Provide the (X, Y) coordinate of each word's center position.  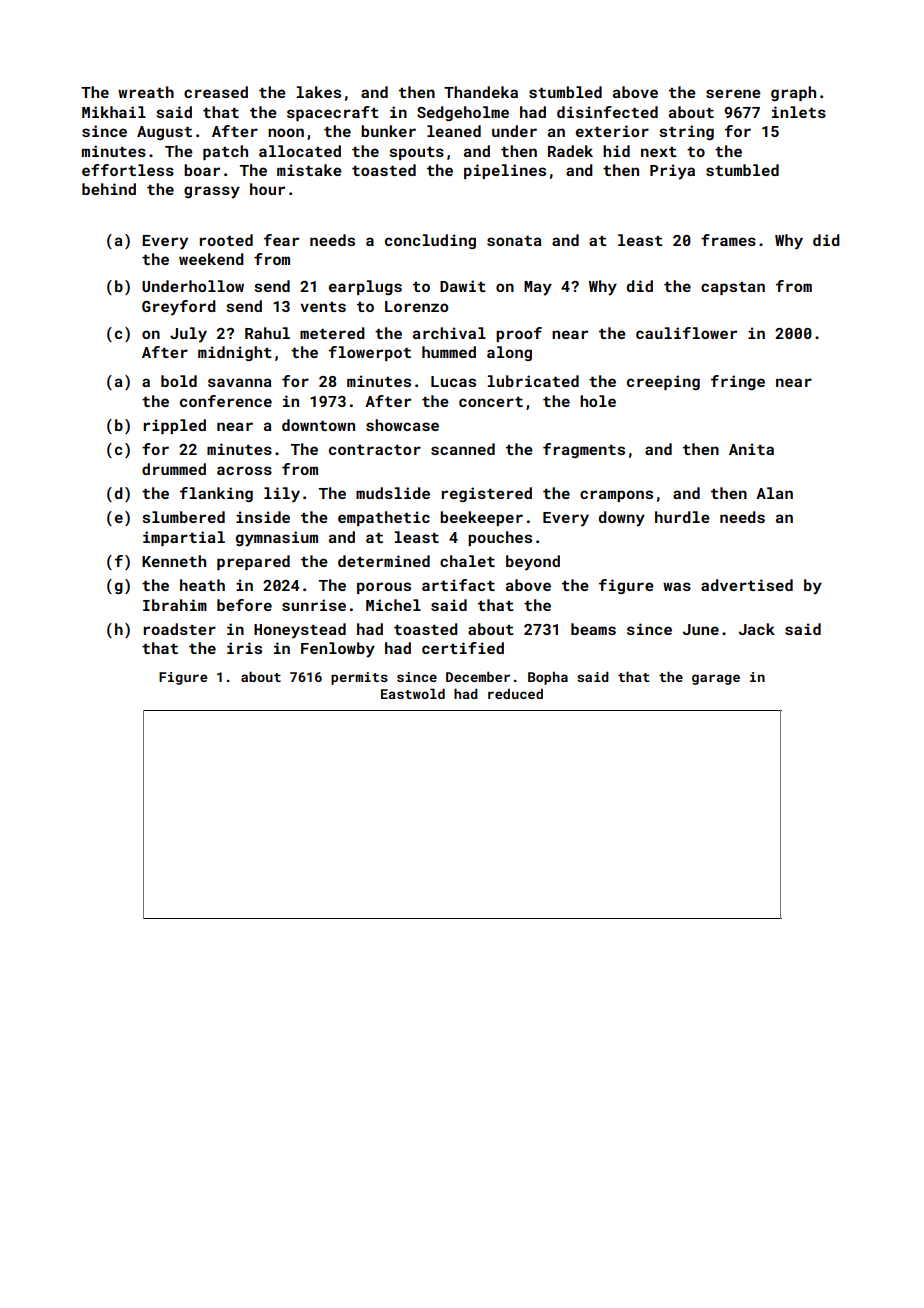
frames (728, 240)
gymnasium (277, 539)
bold (179, 381)
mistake (309, 170)
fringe (738, 382)
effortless (128, 170)
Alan (774, 493)
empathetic (384, 518)
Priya (672, 172)
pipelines (505, 171)
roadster (180, 629)
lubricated (533, 381)
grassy (212, 192)
